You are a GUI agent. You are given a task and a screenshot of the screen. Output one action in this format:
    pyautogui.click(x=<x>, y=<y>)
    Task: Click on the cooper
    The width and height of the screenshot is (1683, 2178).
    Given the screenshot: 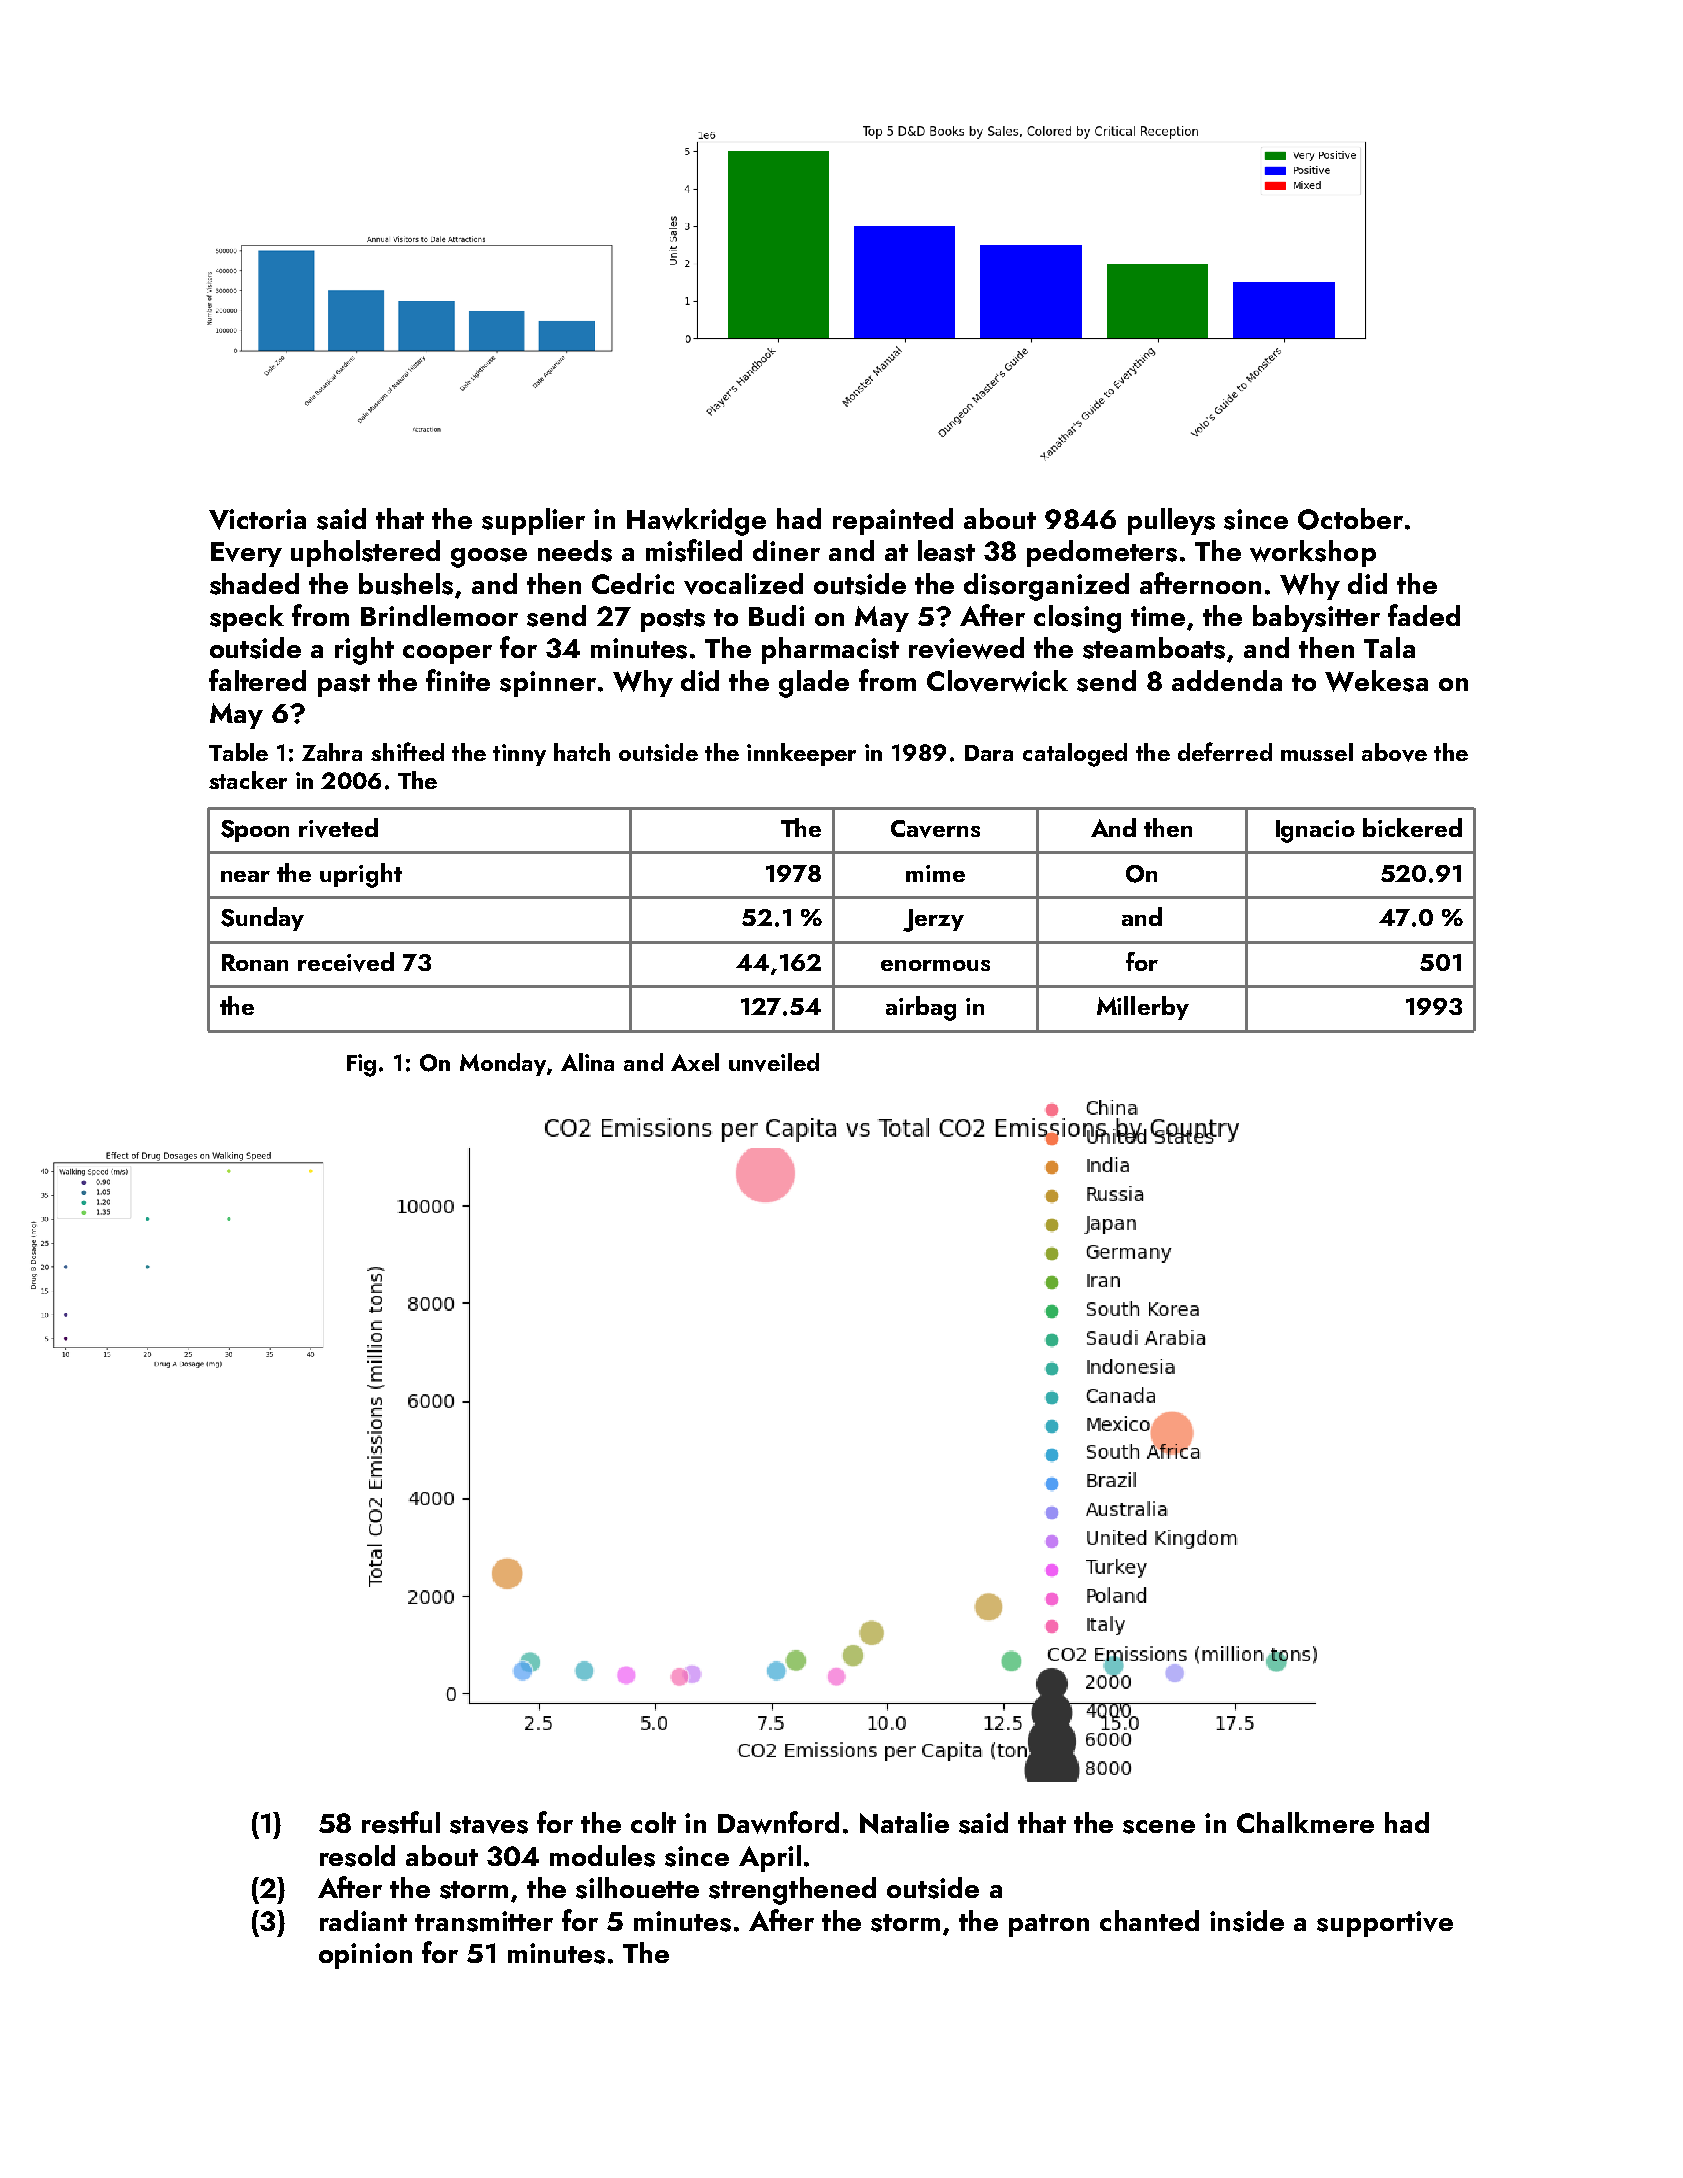 What is the action you would take?
    pyautogui.click(x=447, y=654)
